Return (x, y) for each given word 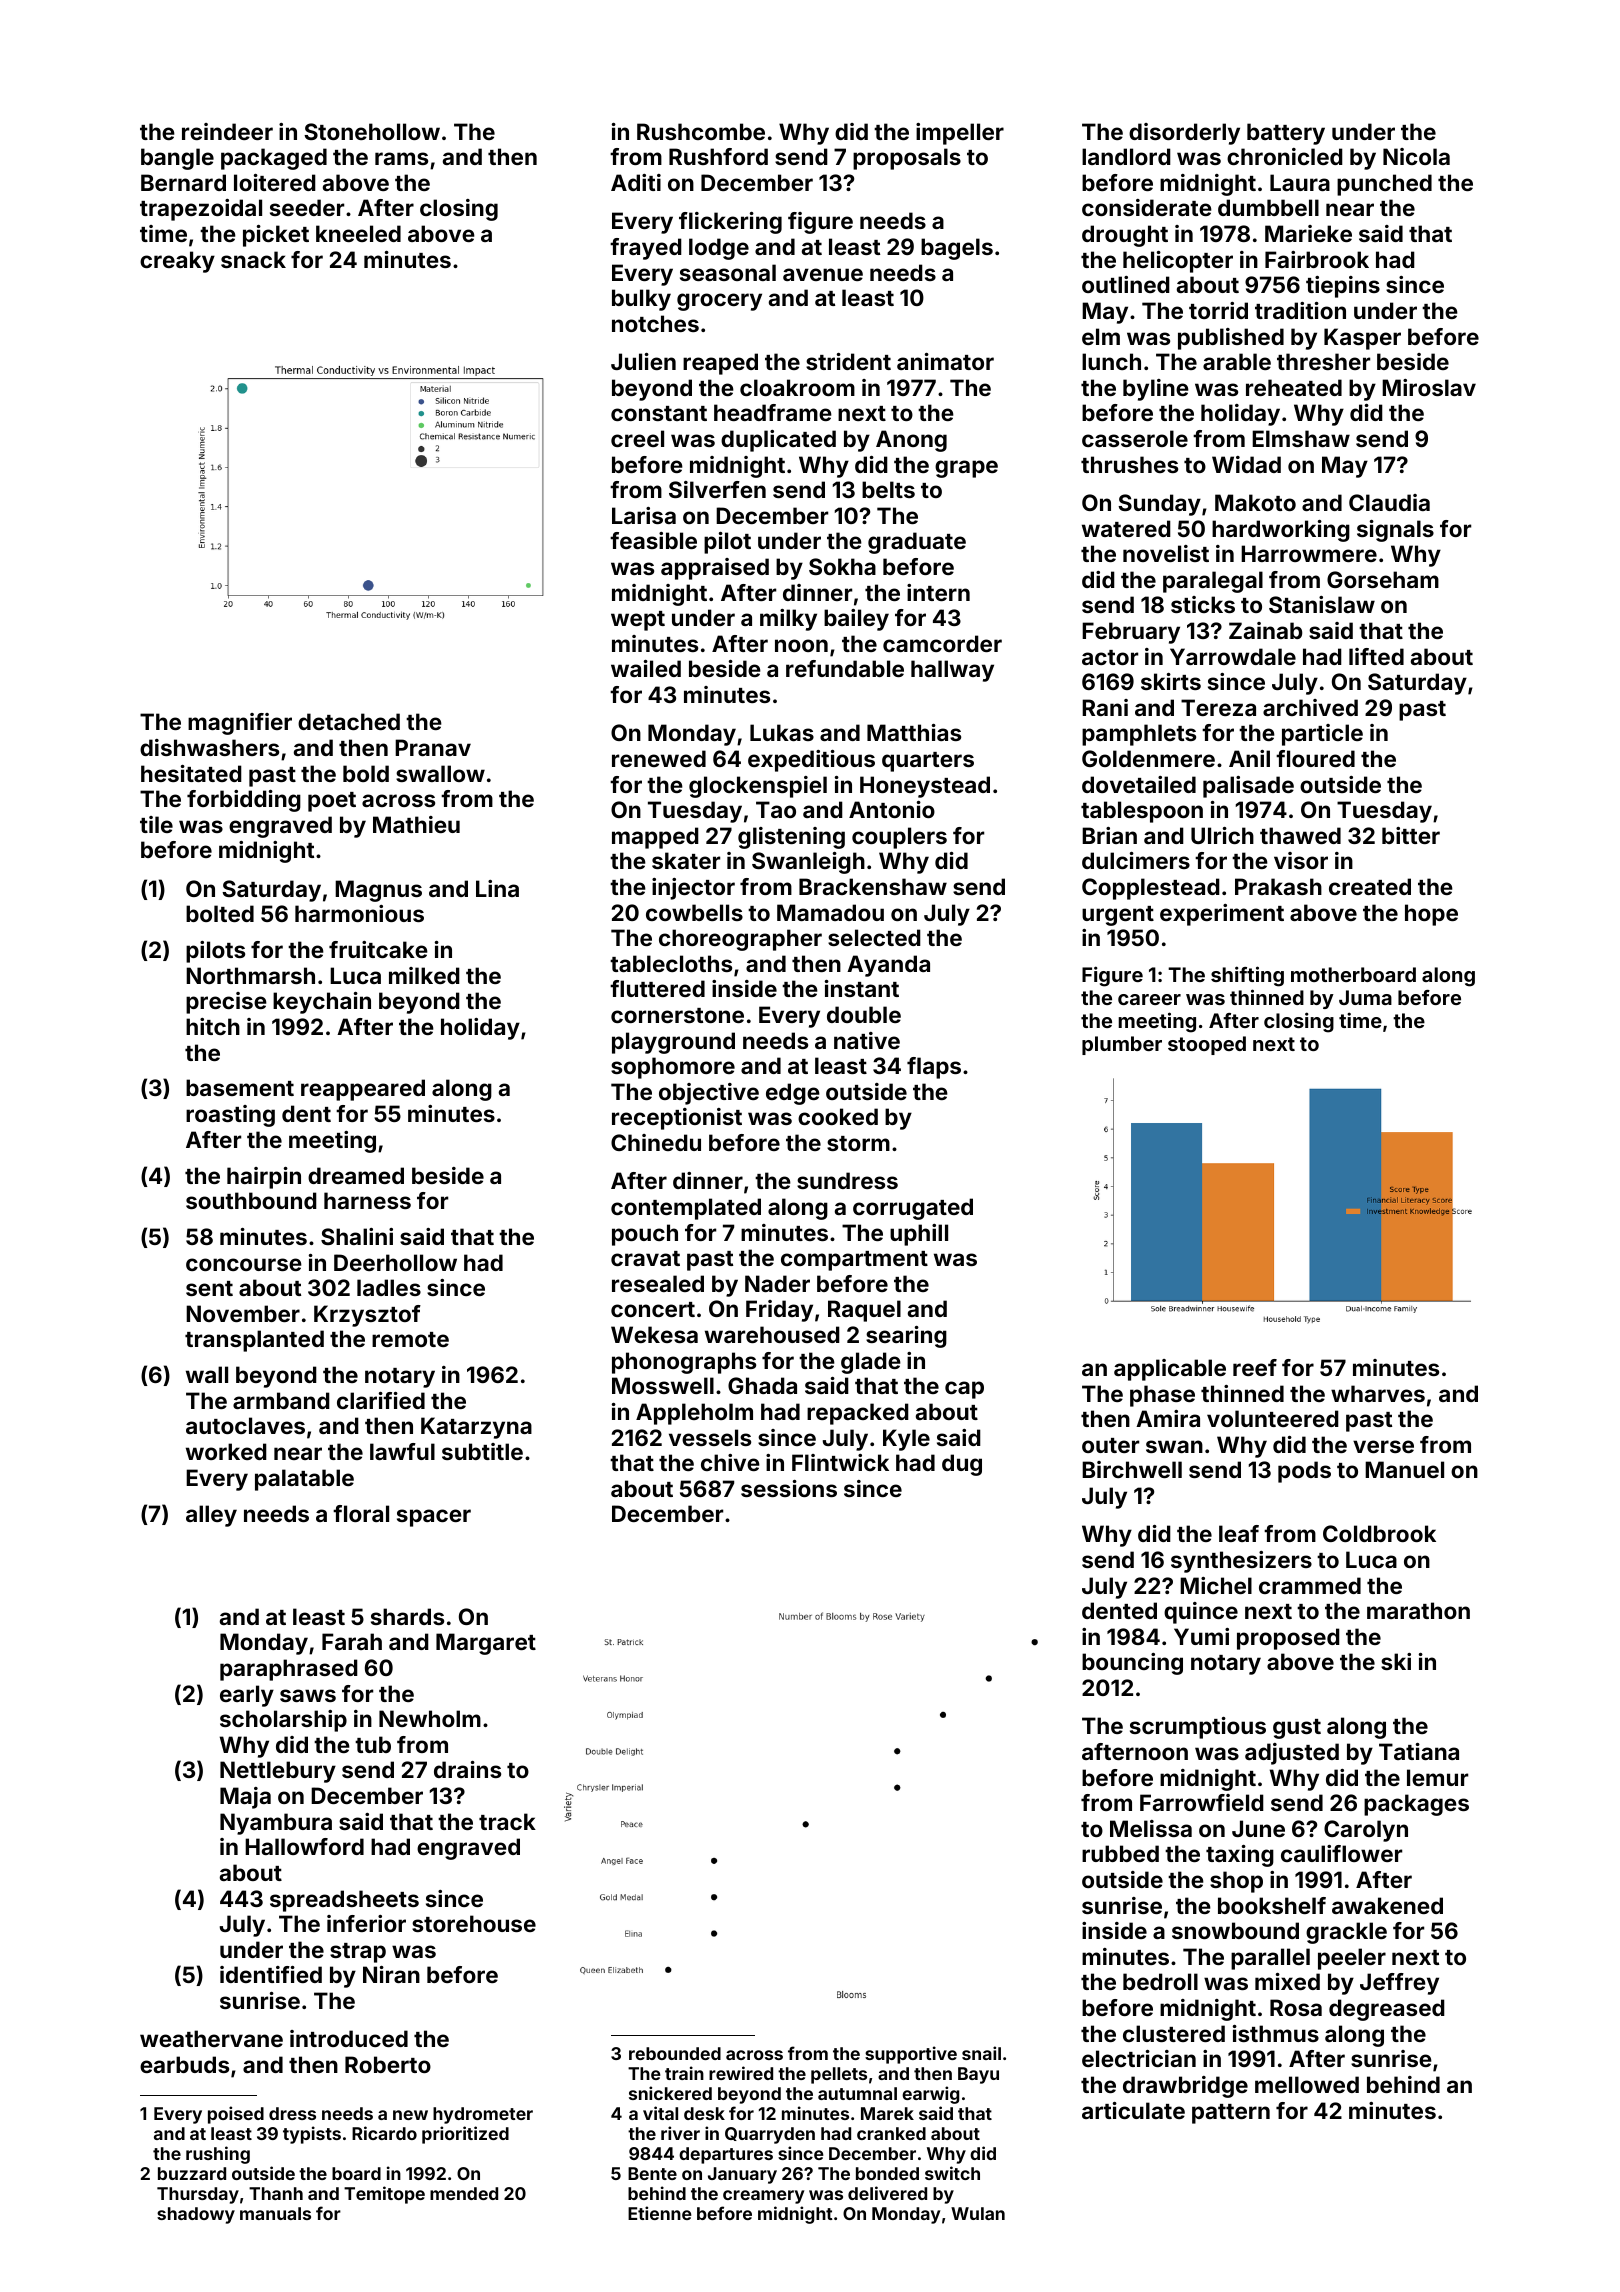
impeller (960, 134)
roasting (230, 1116)
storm (858, 1143)
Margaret (486, 1644)
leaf (1239, 1533)
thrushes (1129, 464)
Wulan (978, 2213)
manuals (275, 2213)
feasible (653, 540)
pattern (1231, 2114)
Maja (245, 1798)
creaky (177, 262)
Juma (1365, 997)
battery (1286, 134)
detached (349, 721)
